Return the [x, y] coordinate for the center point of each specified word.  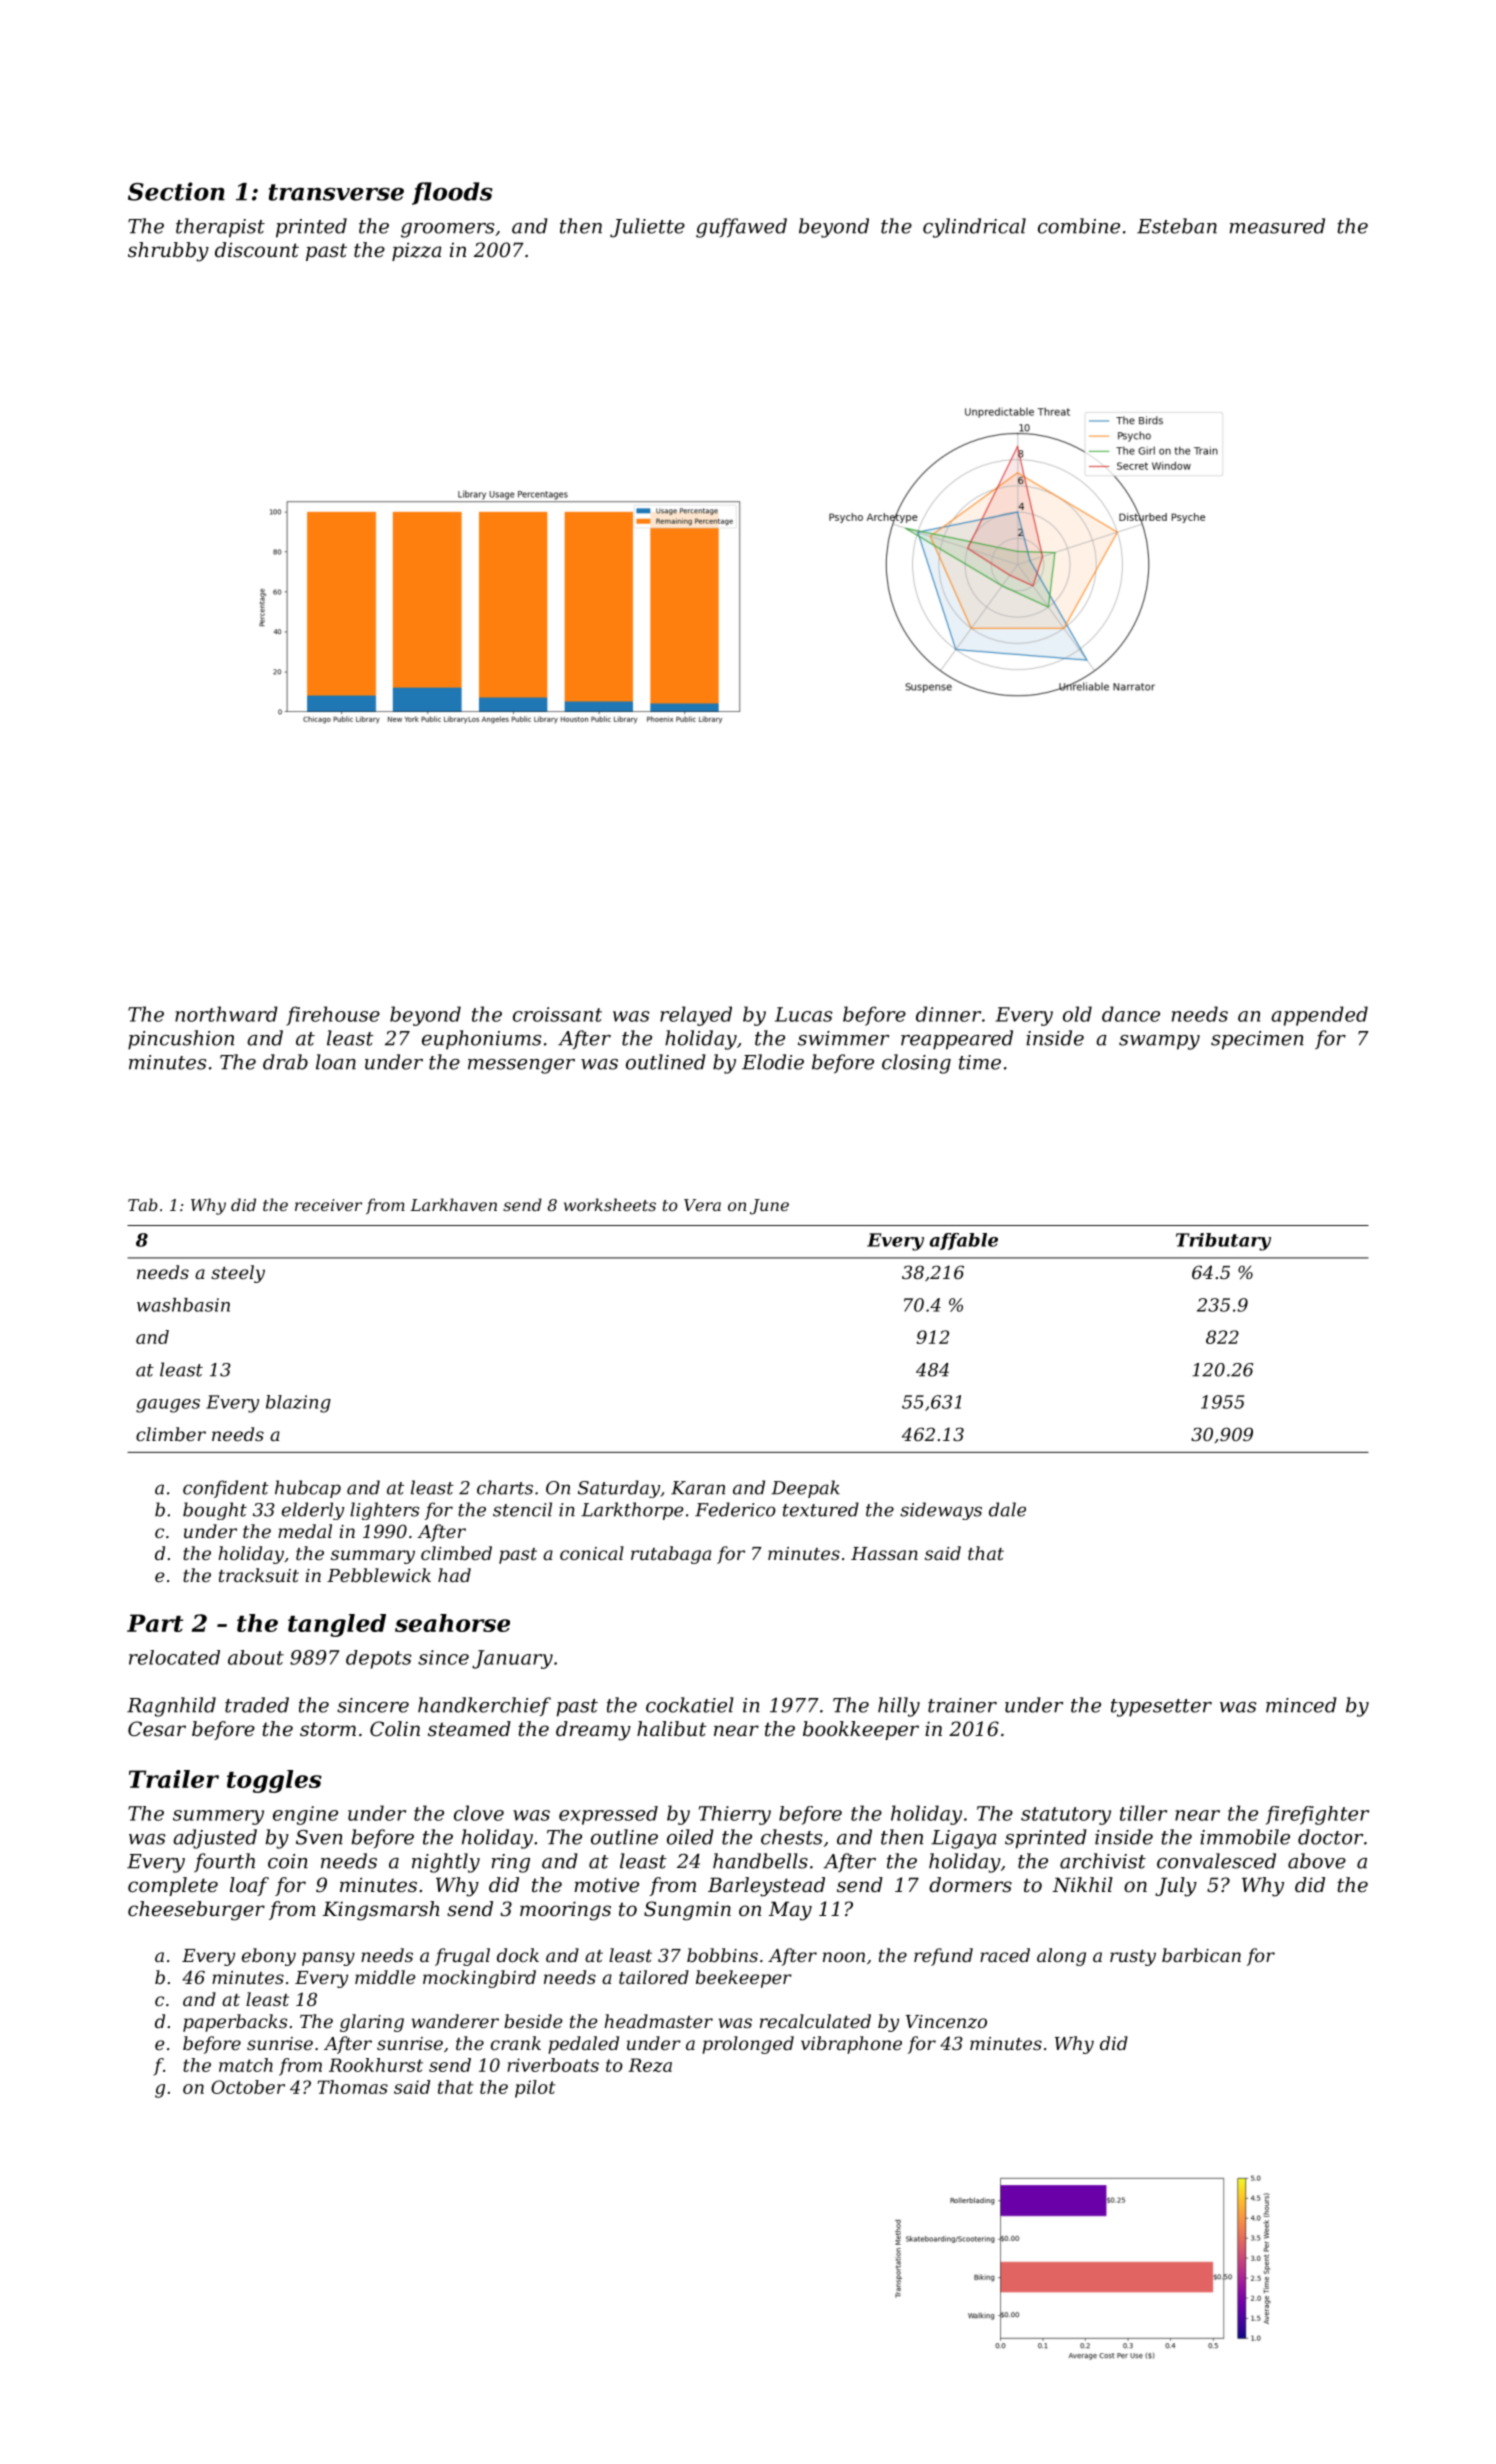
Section [176, 191]
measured [1277, 226]
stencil [522, 1509]
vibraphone [851, 2045]
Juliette [647, 228]
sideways [941, 1511]
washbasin [183, 1305]
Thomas [353, 2087]
